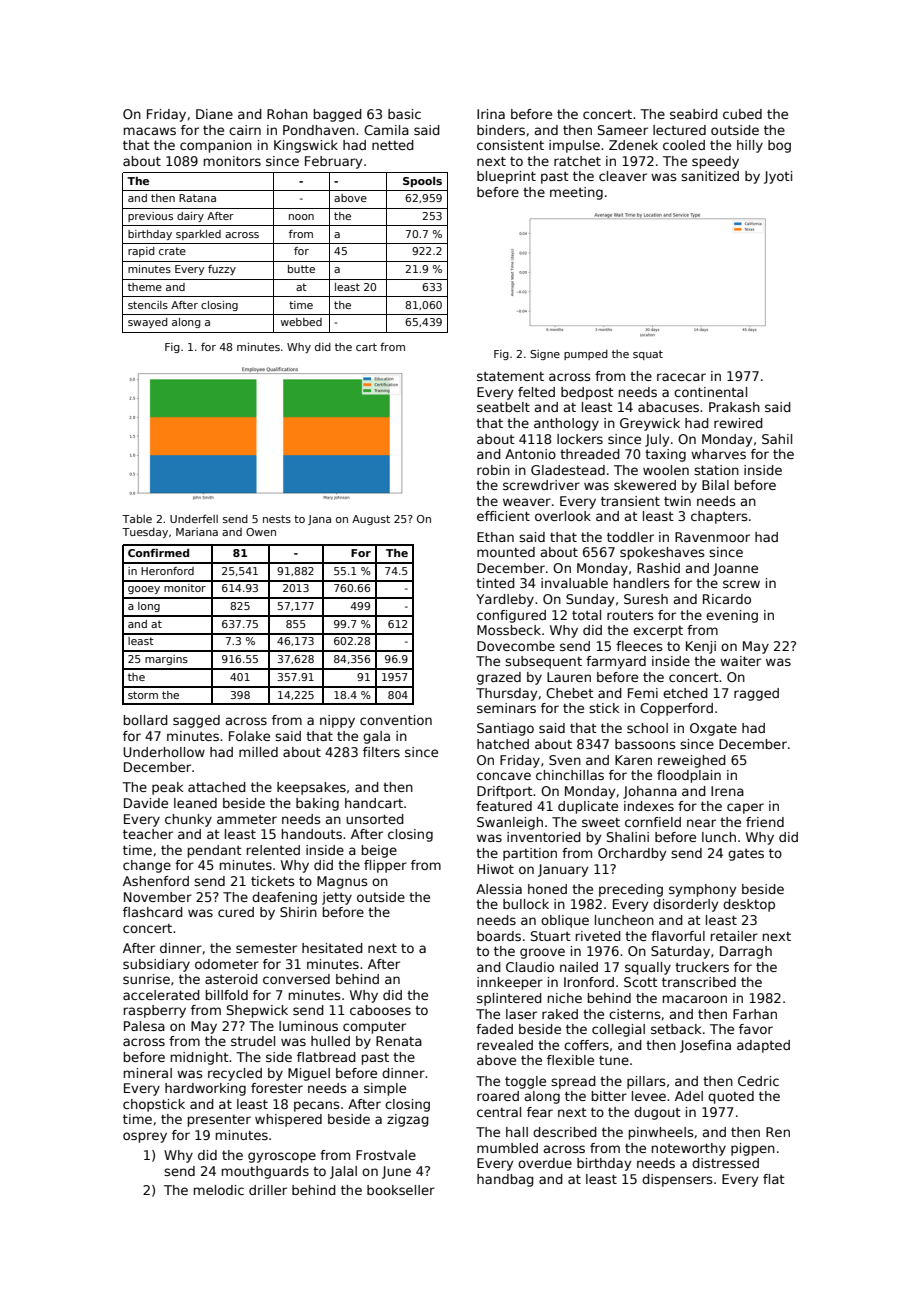  I want to click on bog, so click(779, 146).
